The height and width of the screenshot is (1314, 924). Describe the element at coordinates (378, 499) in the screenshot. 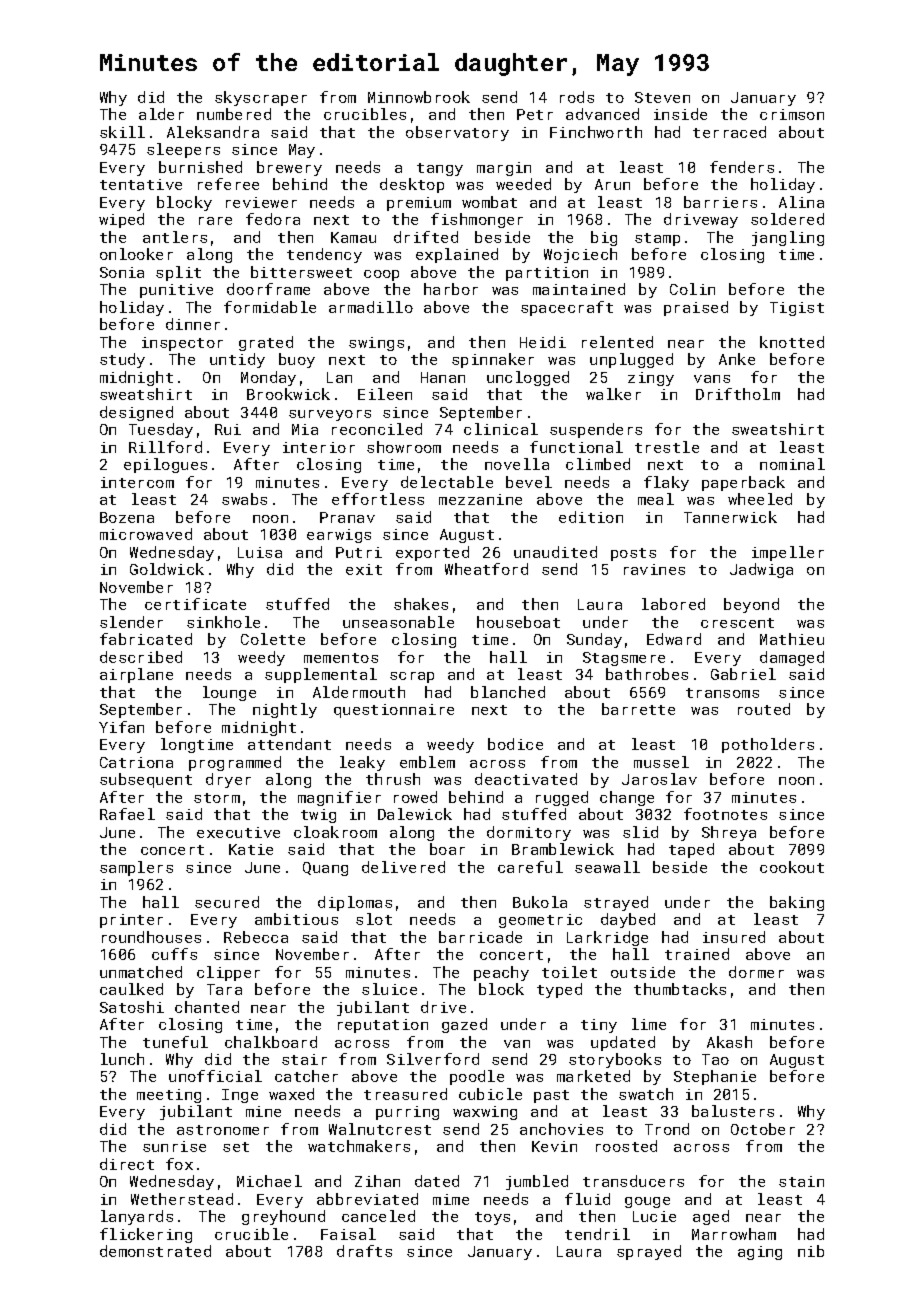

I see `effortless` at that location.
